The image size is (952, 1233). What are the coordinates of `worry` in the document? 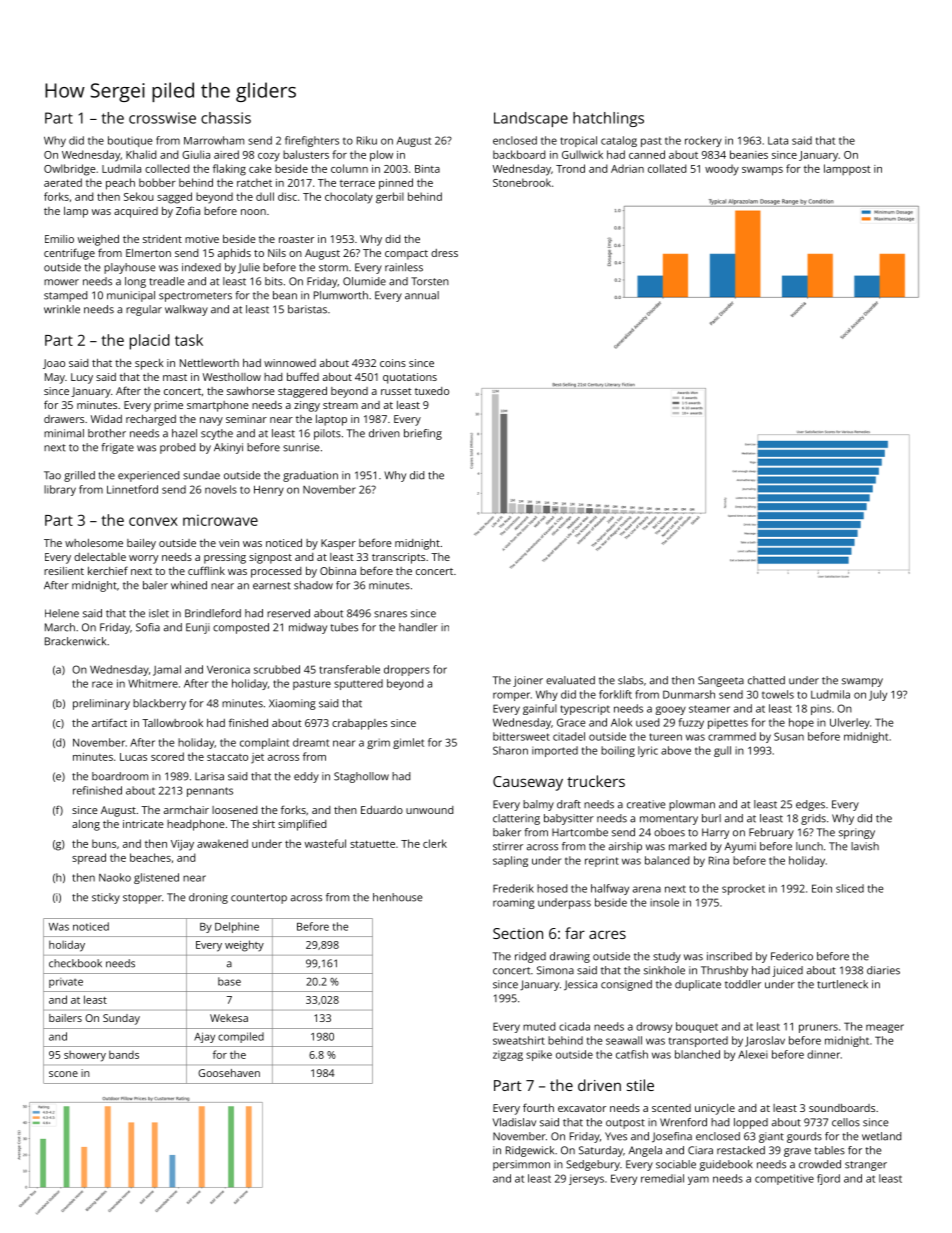 It's located at (143, 559).
